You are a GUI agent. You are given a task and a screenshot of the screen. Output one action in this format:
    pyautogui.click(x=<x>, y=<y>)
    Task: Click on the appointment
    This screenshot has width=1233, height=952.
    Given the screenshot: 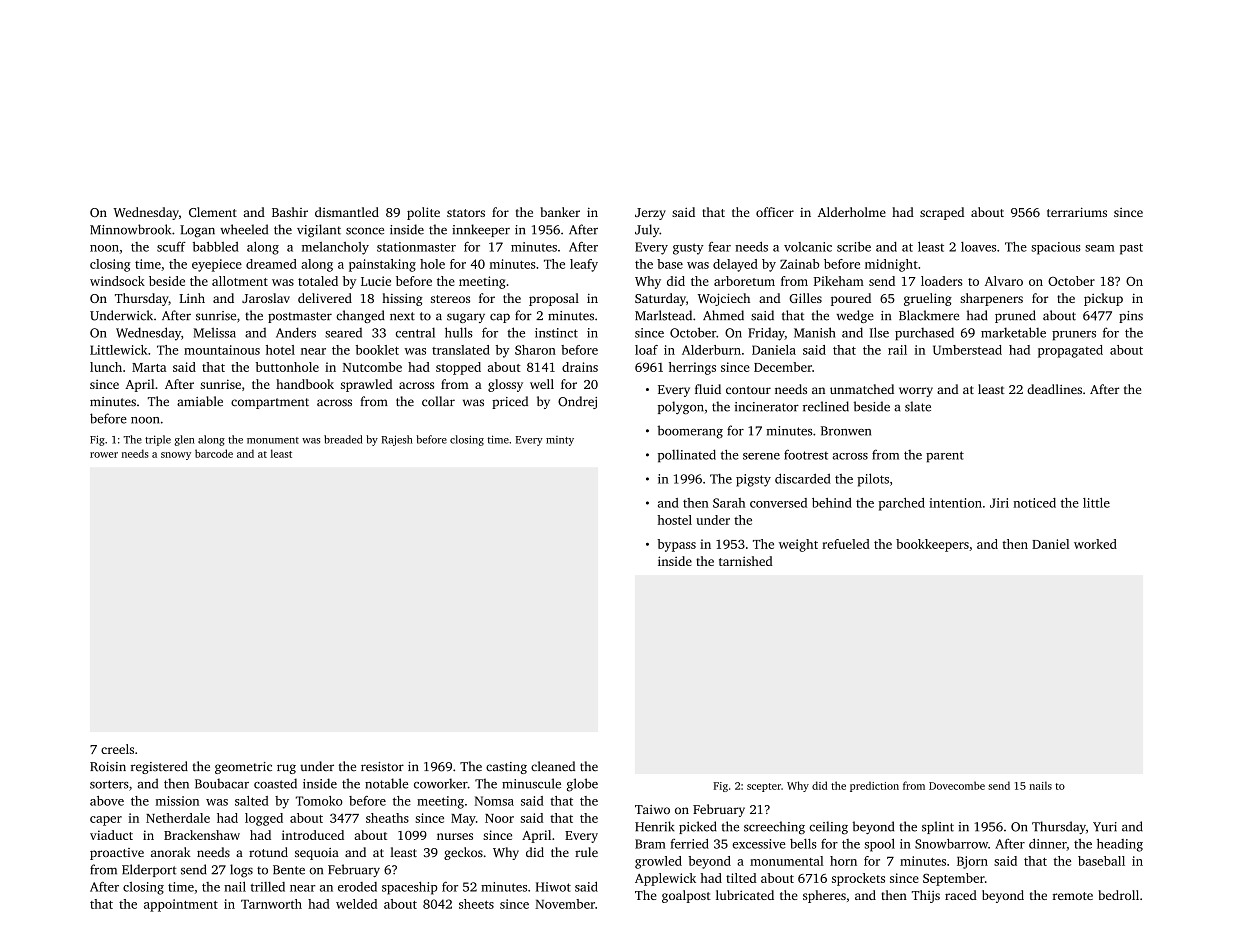 What is the action you would take?
    pyautogui.click(x=181, y=905)
